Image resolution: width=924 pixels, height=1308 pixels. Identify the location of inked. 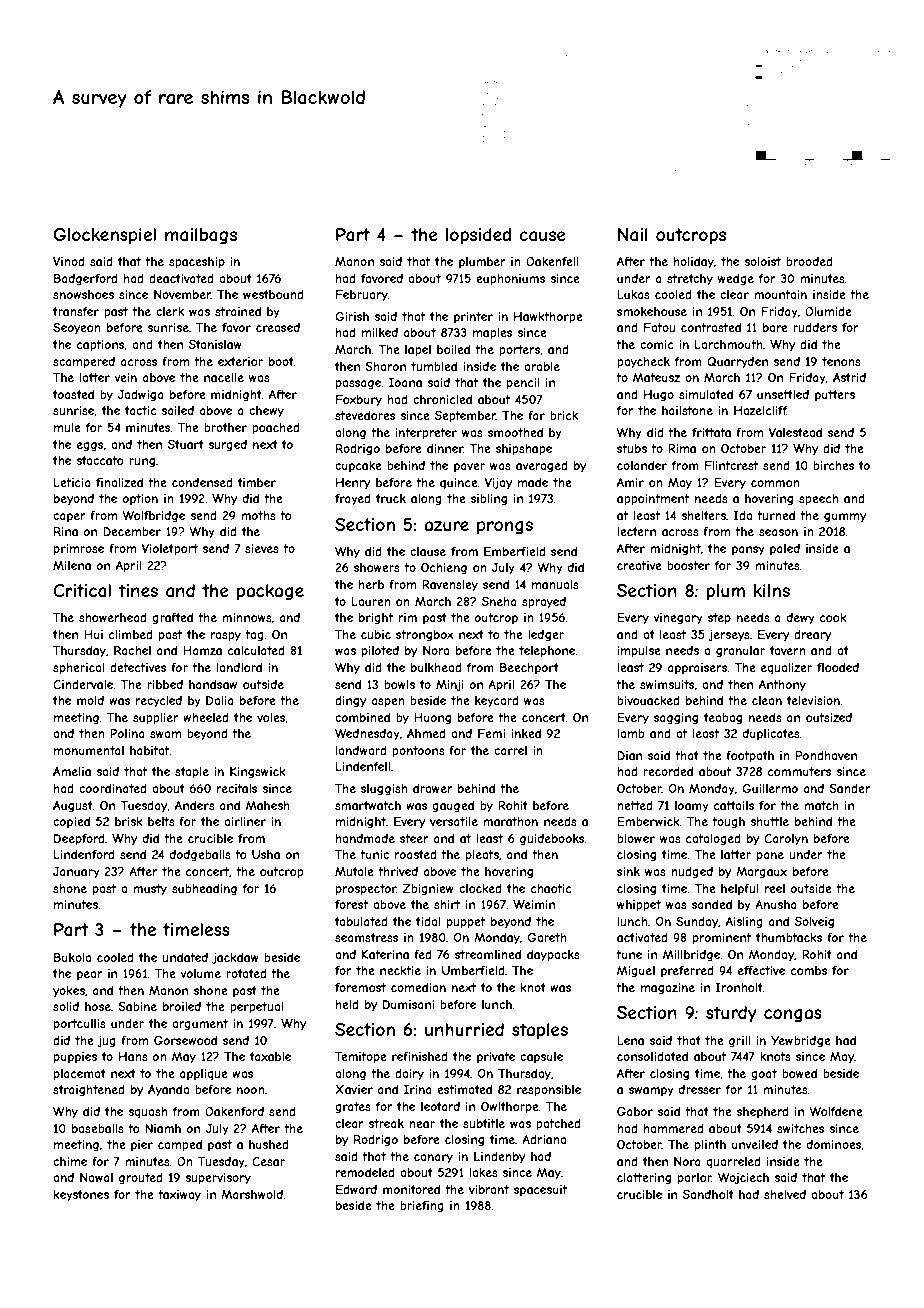
(526, 733).
